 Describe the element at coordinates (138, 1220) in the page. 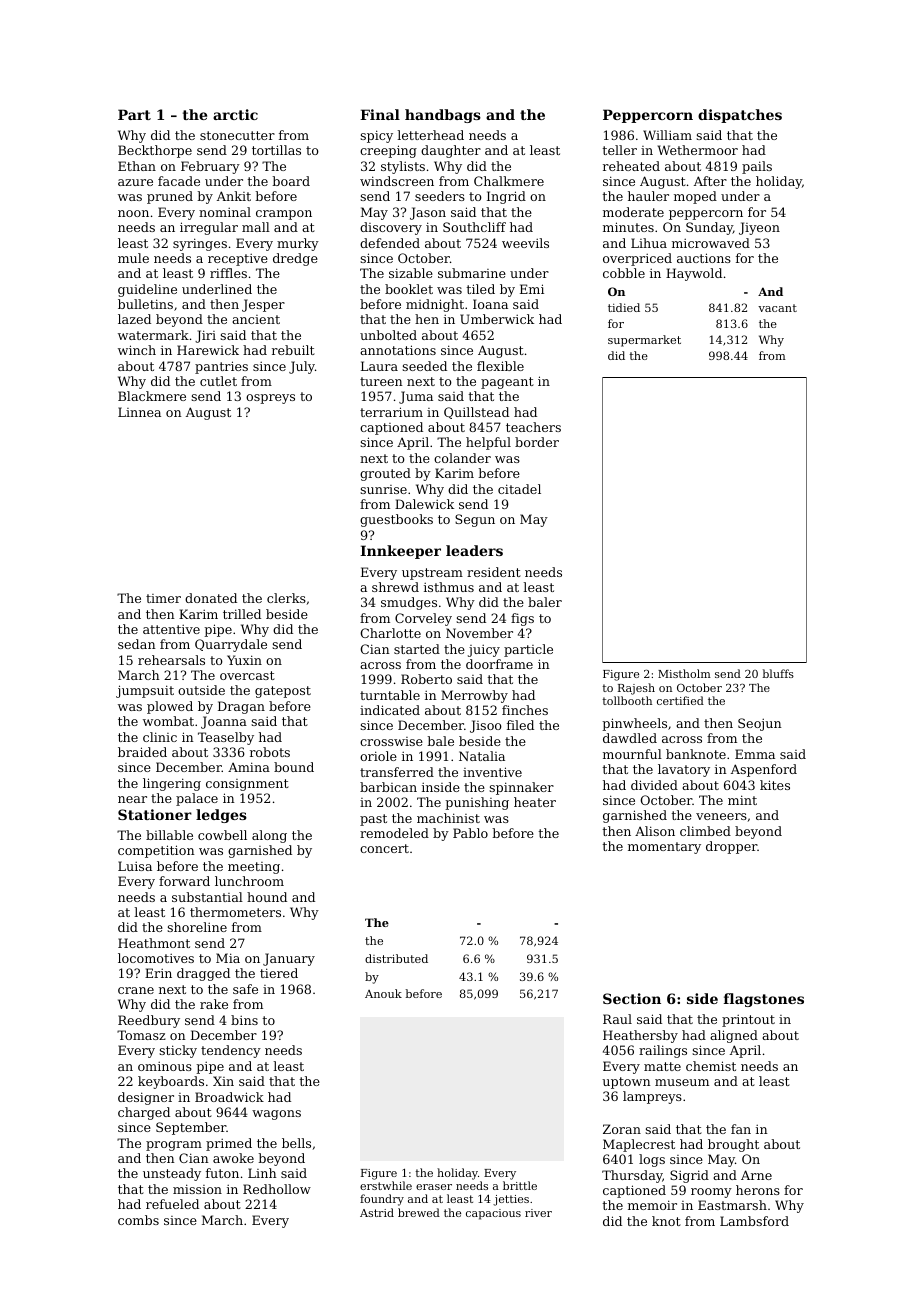

I see `combs` at that location.
